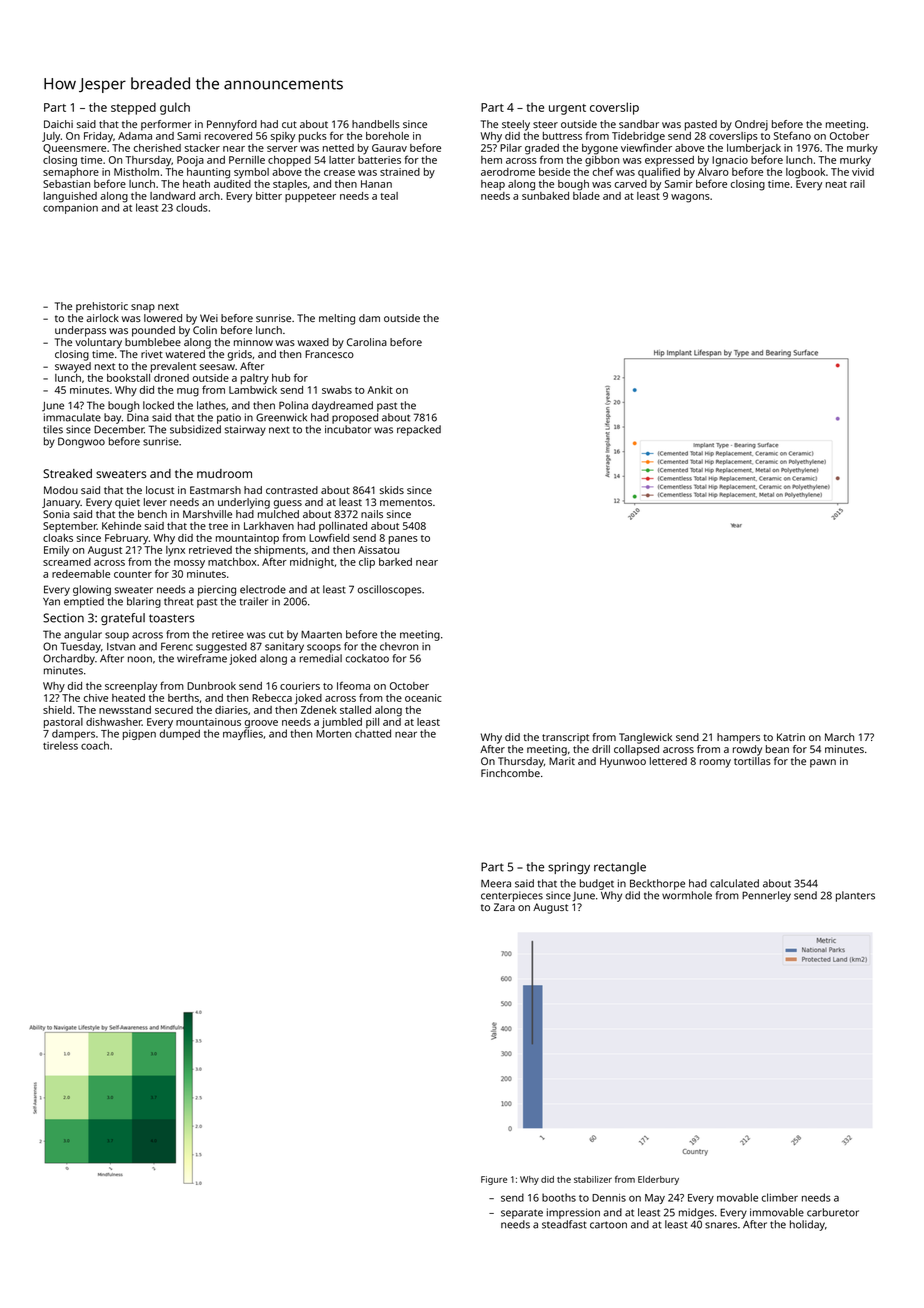 The width and height of the screenshot is (924, 1308). Describe the element at coordinates (504, 907) in the screenshot. I see `Zara` at that location.
